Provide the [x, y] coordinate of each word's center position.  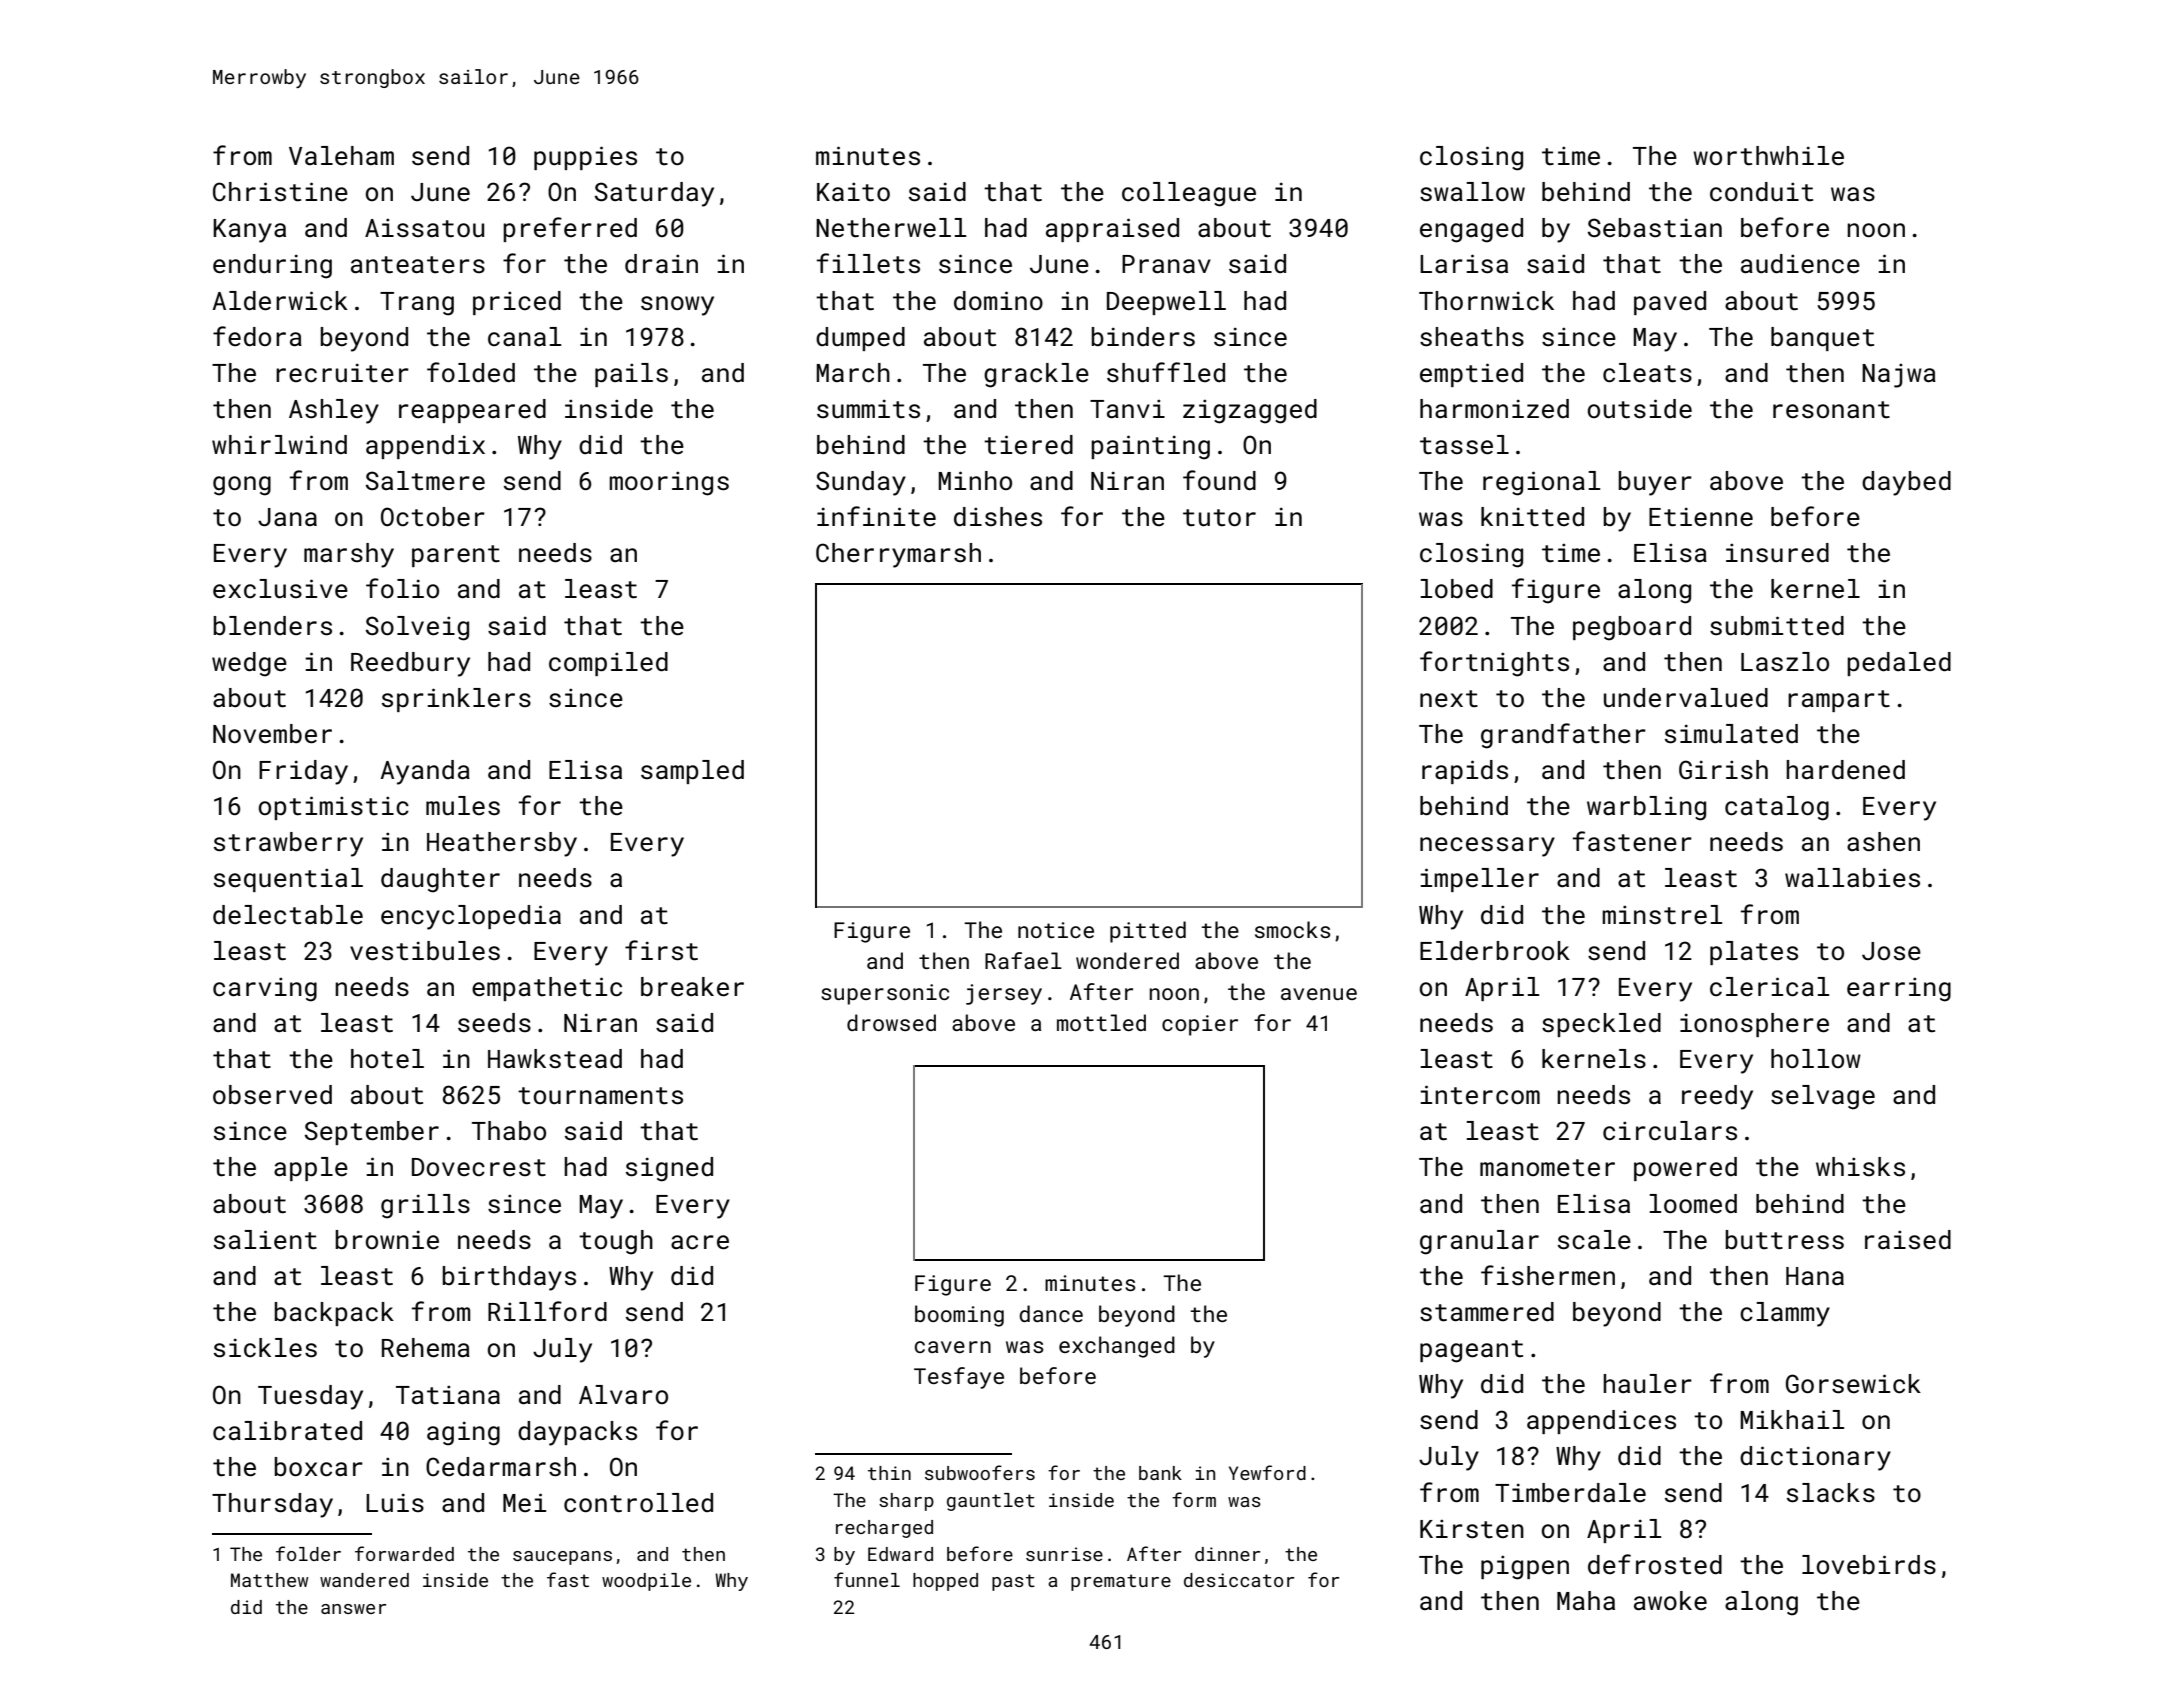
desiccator [1239, 1580]
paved [1670, 303]
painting [1150, 447]
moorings [669, 483]
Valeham [341, 155]
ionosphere [1754, 1025]
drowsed [891, 1022]
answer [353, 1609]
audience [1800, 263]
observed [272, 1095]
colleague [1189, 194]
